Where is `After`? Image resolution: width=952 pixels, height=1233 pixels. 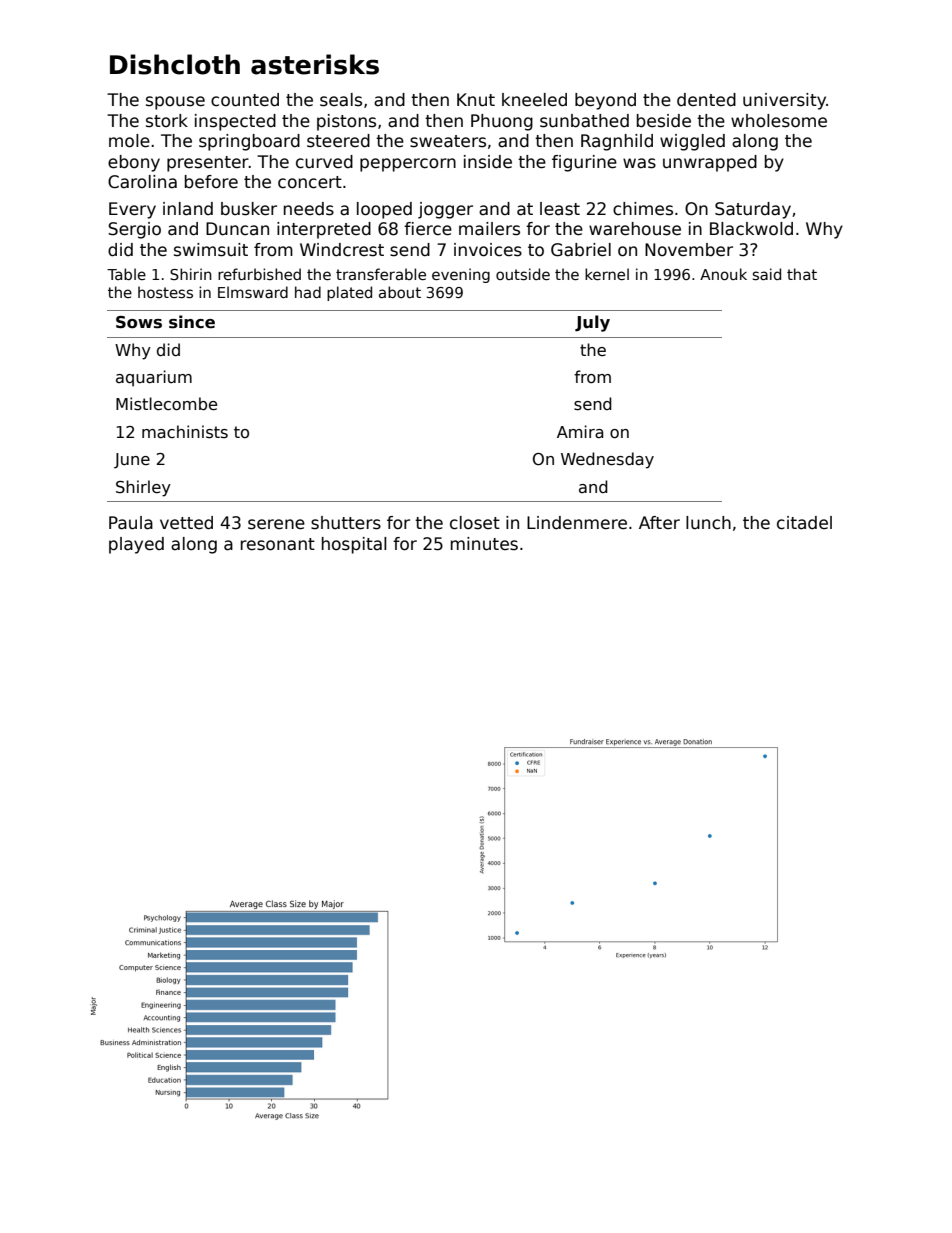 After is located at coordinates (659, 522).
